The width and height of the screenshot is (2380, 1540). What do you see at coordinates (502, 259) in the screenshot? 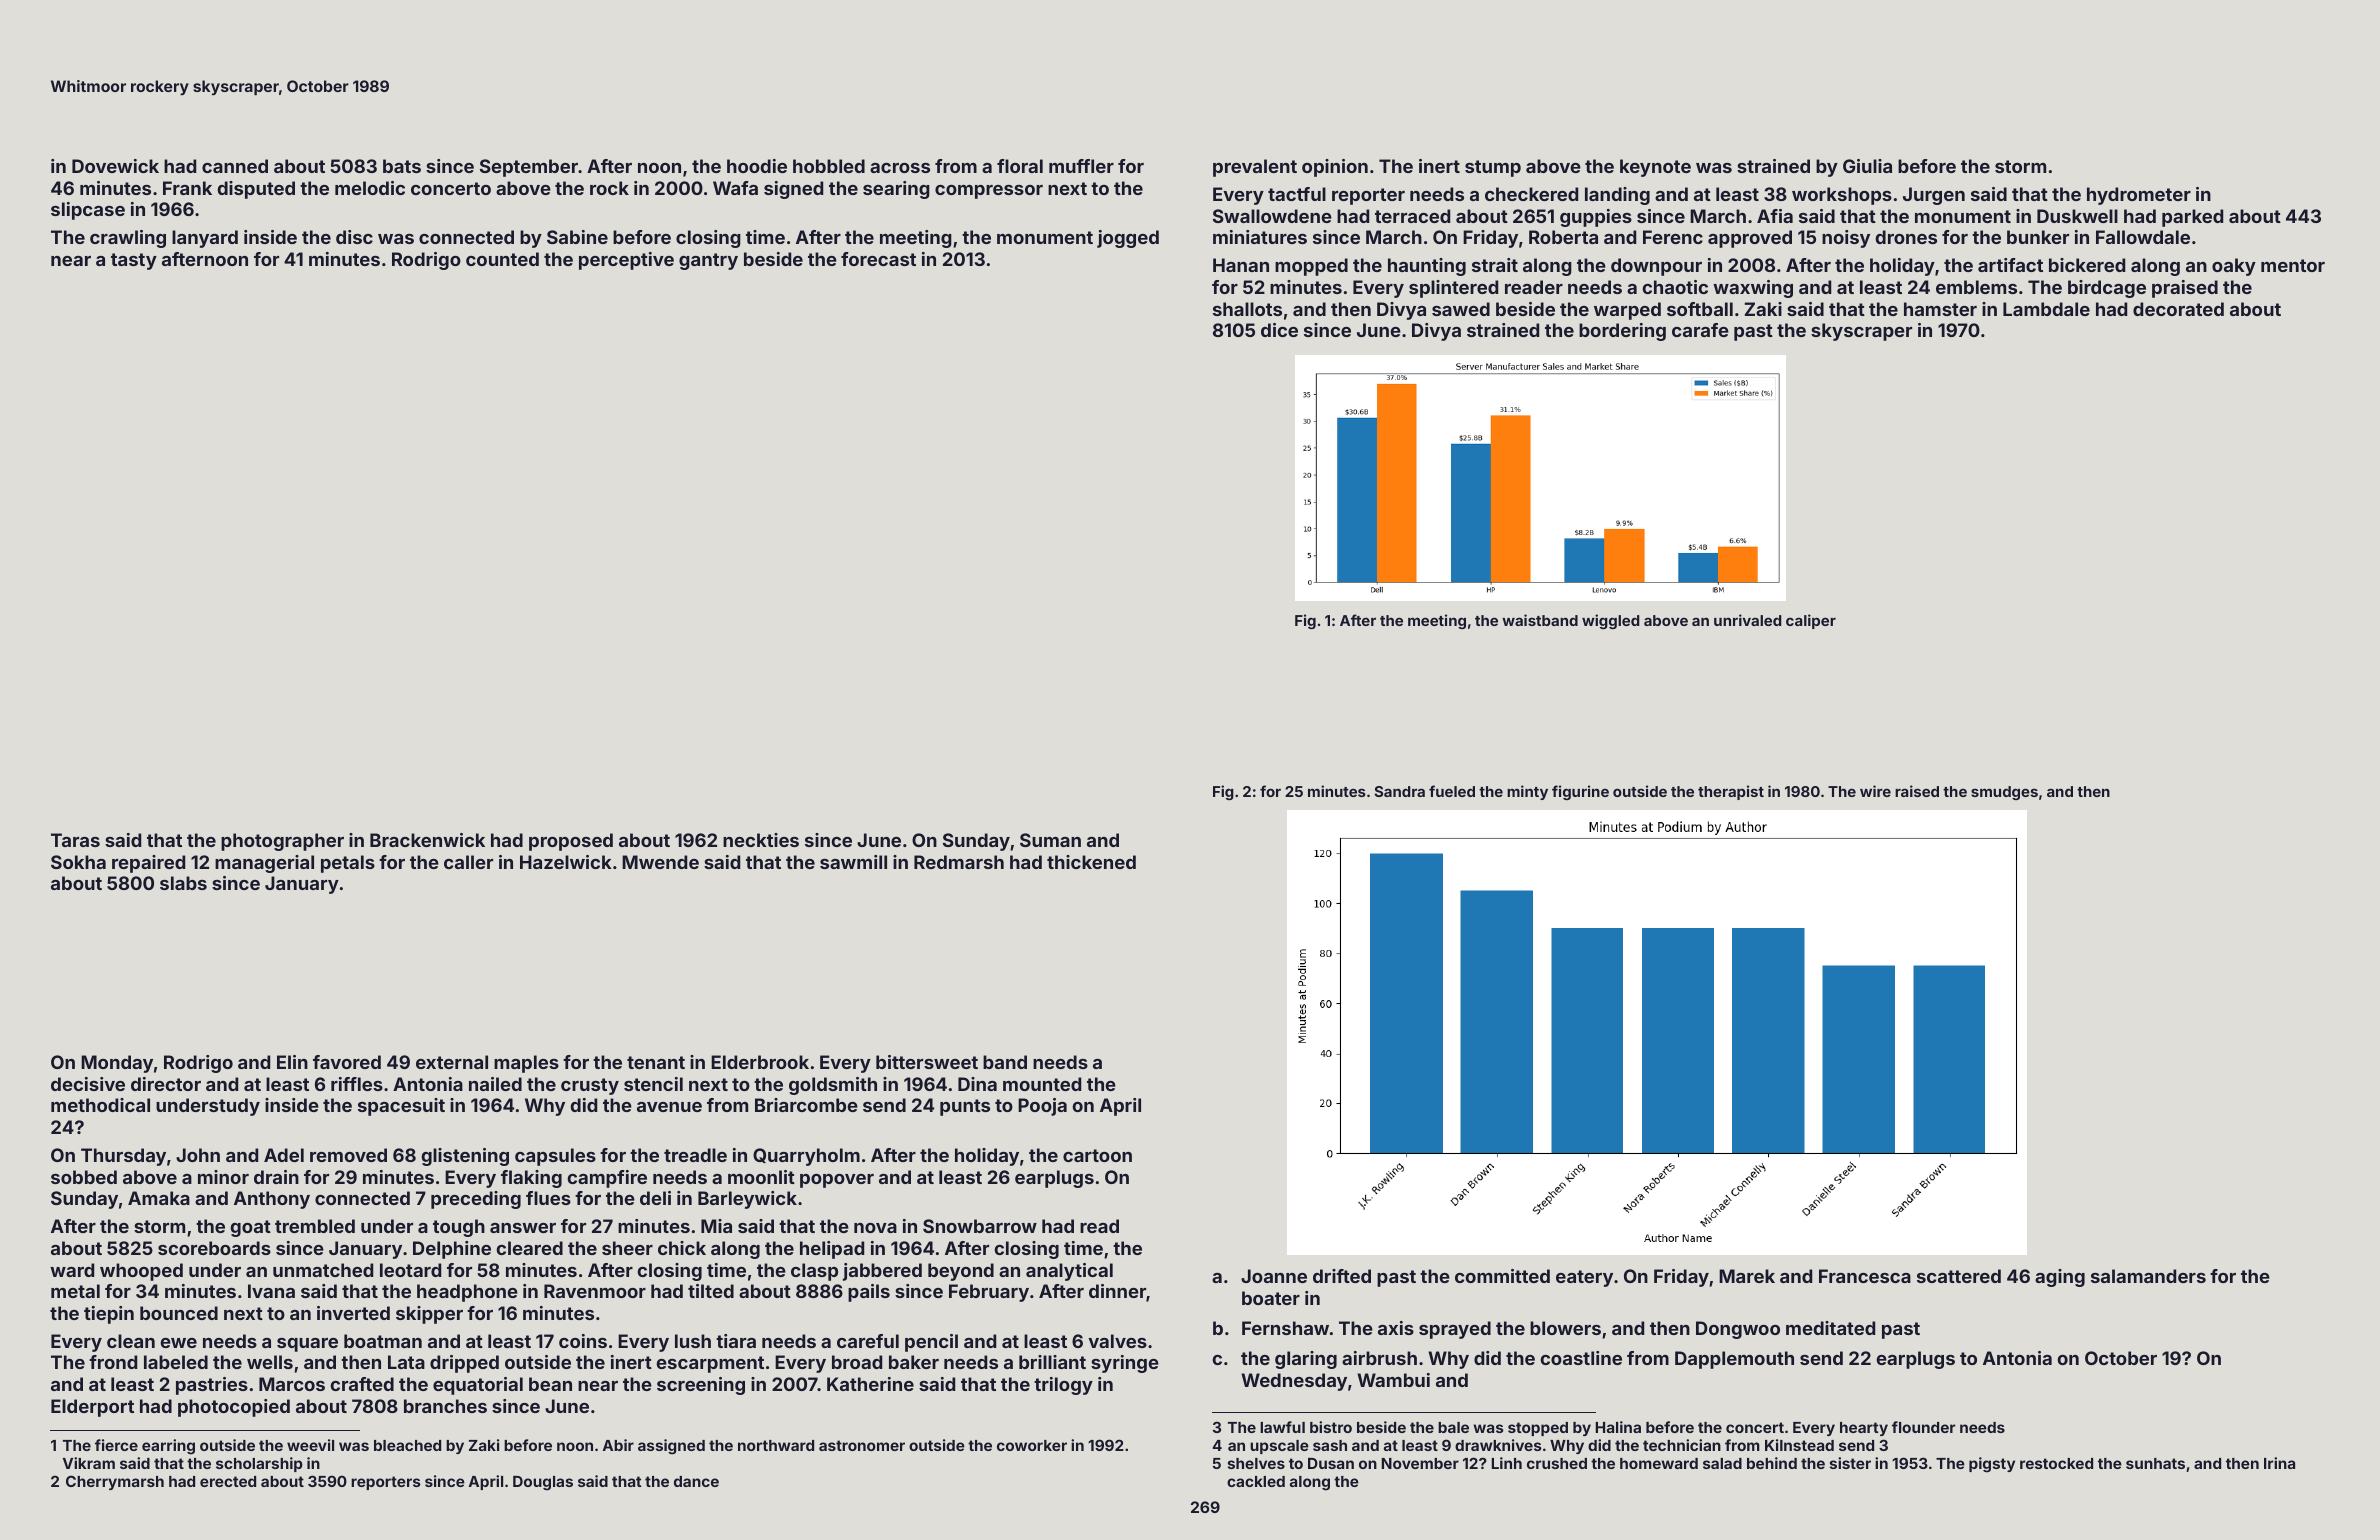
I see `counted` at bounding box center [502, 259].
